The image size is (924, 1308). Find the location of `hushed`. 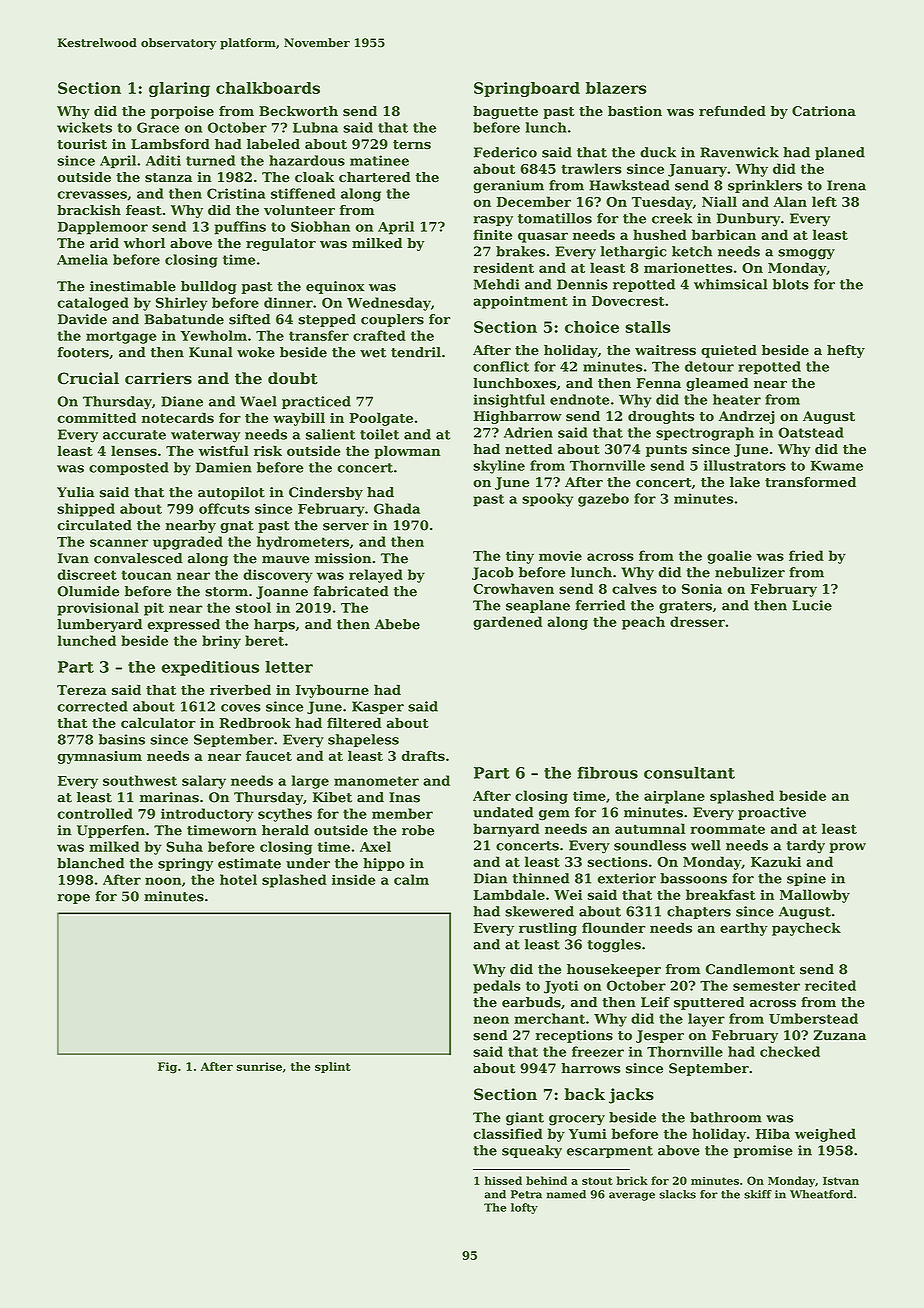

hushed is located at coordinates (660, 234).
